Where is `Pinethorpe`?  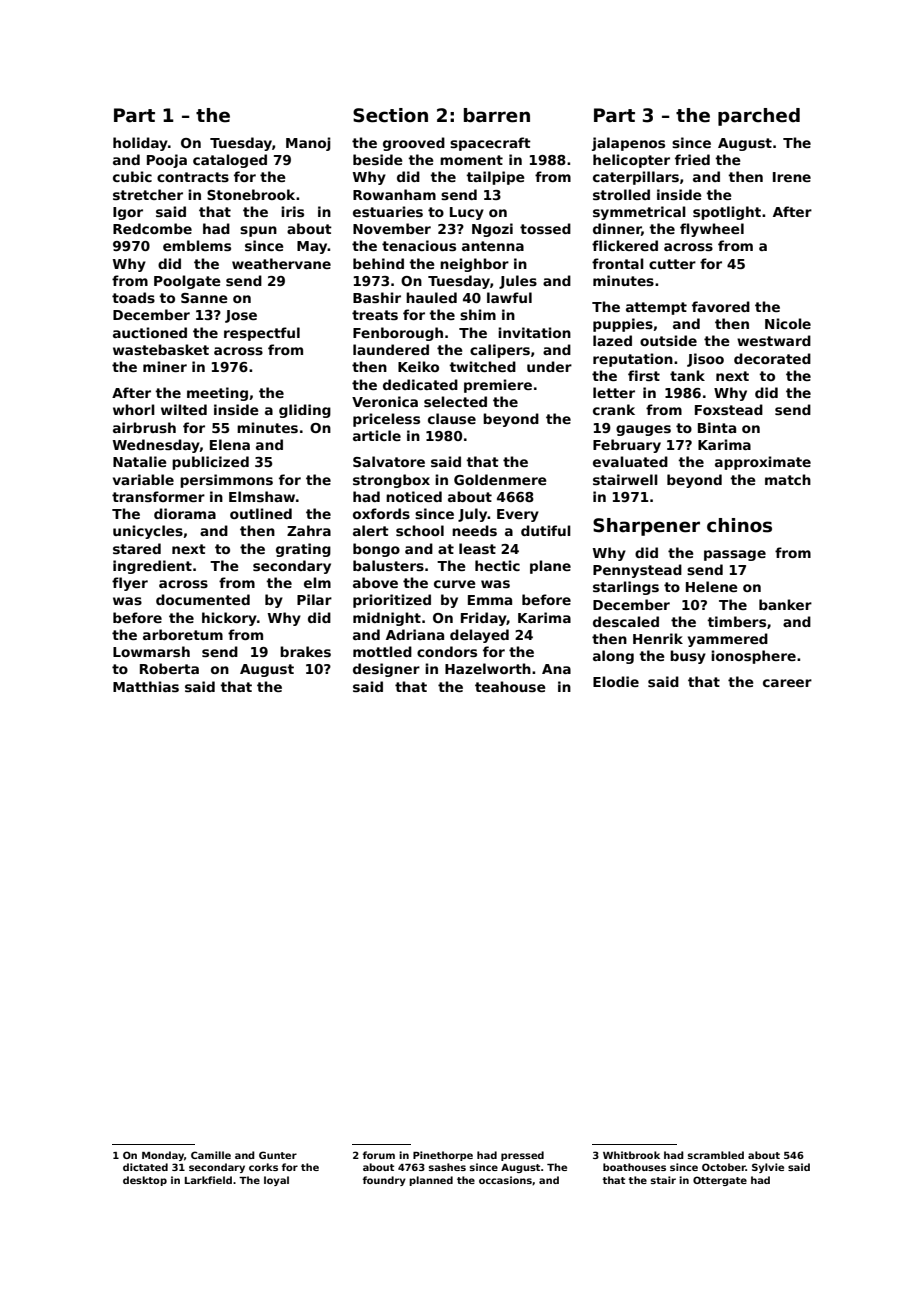 Pinethorpe is located at coordinates (443, 1156).
